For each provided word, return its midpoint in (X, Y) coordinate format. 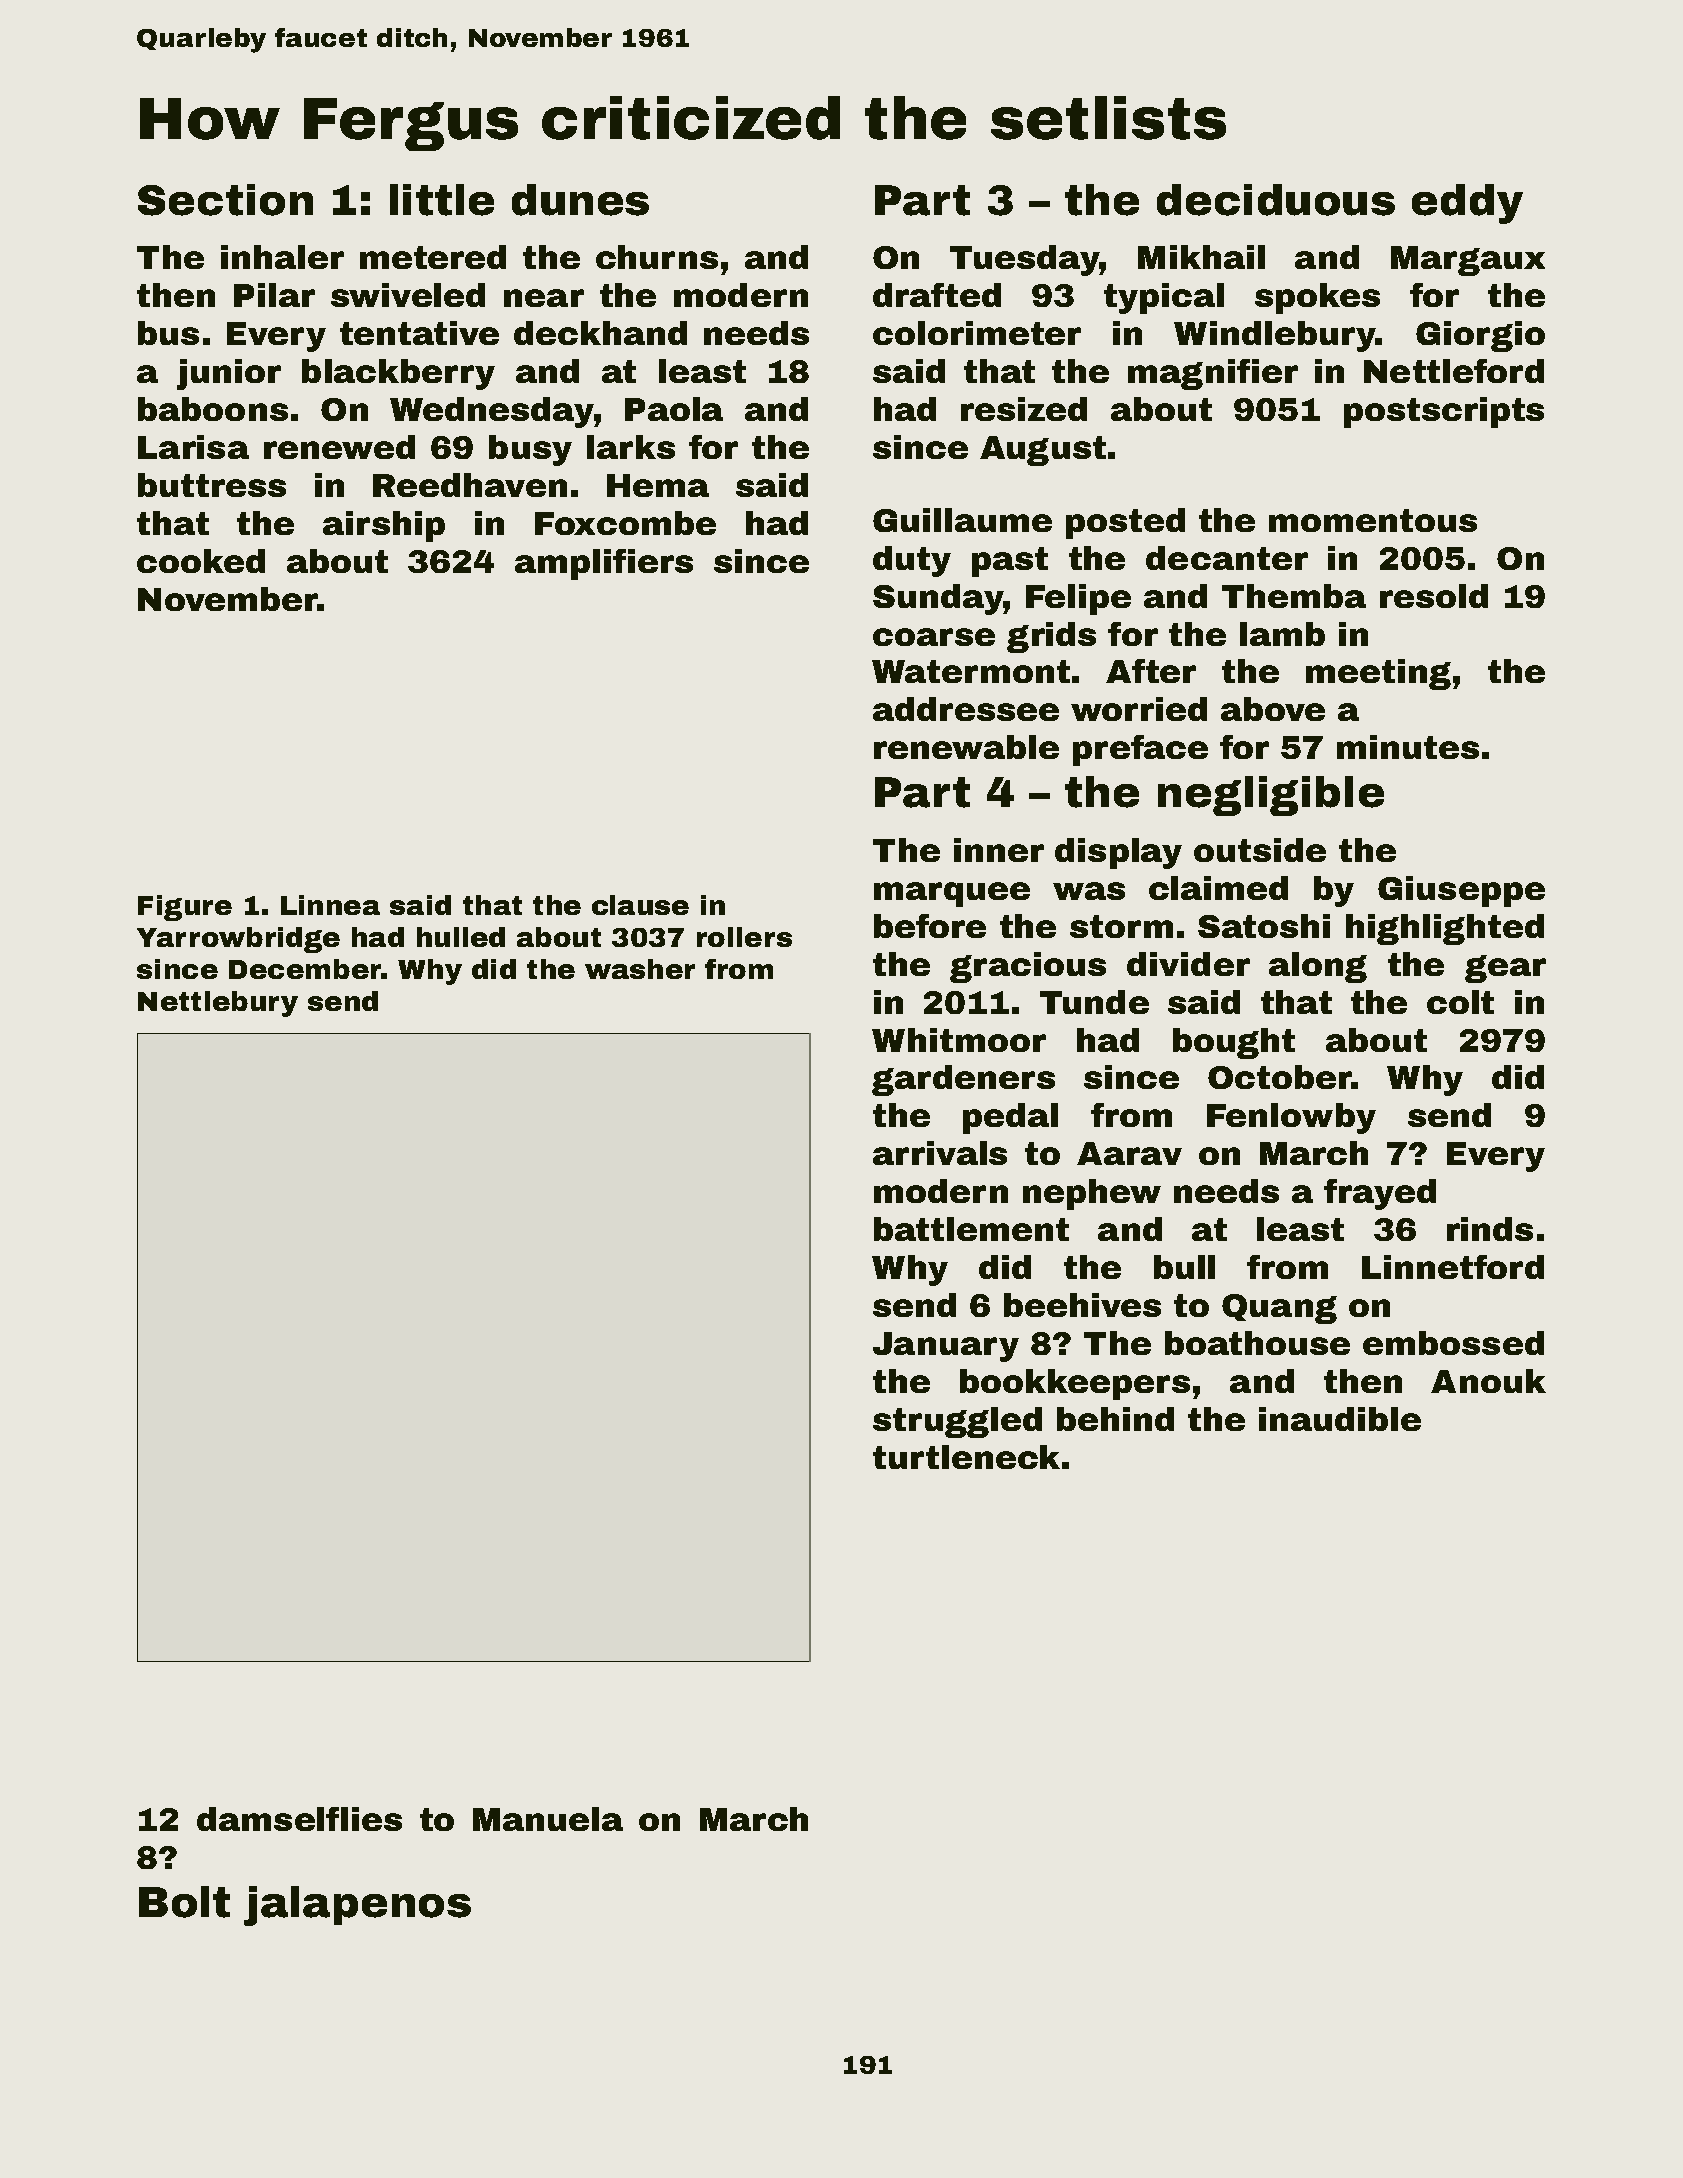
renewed (339, 447)
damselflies (299, 1819)
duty (912, 561)
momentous (1373, 520)
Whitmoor (959, 1040)
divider (1188, 964)
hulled (461, 937)
